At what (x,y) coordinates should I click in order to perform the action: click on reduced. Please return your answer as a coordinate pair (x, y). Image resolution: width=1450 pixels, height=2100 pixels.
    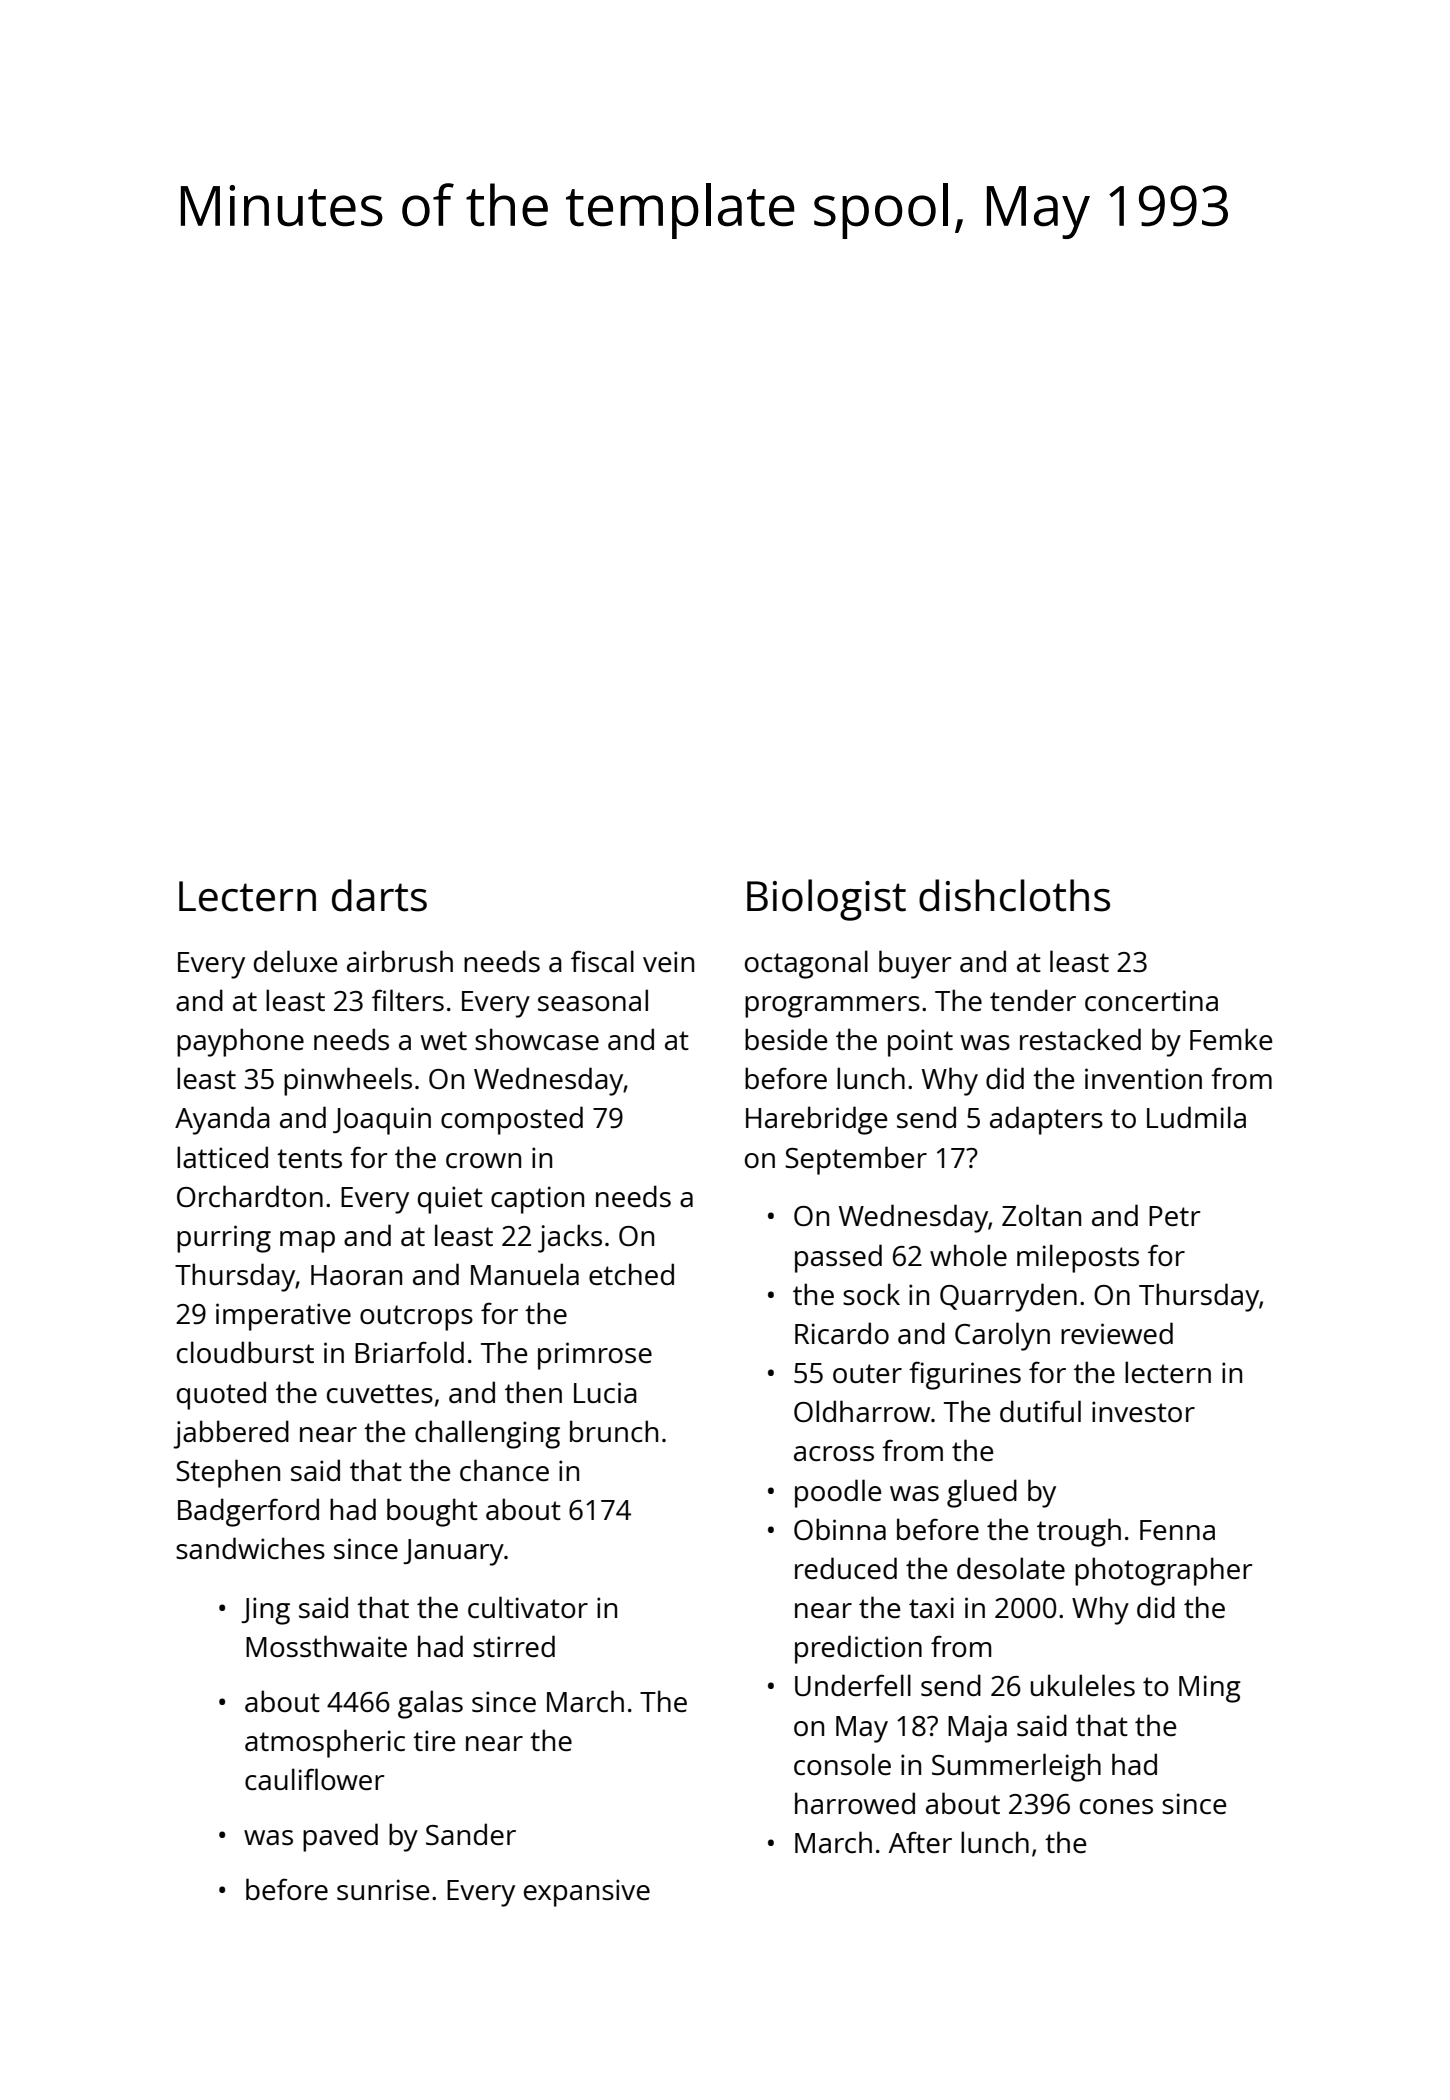
    Looking at the image, I should click on (846, 1568).
